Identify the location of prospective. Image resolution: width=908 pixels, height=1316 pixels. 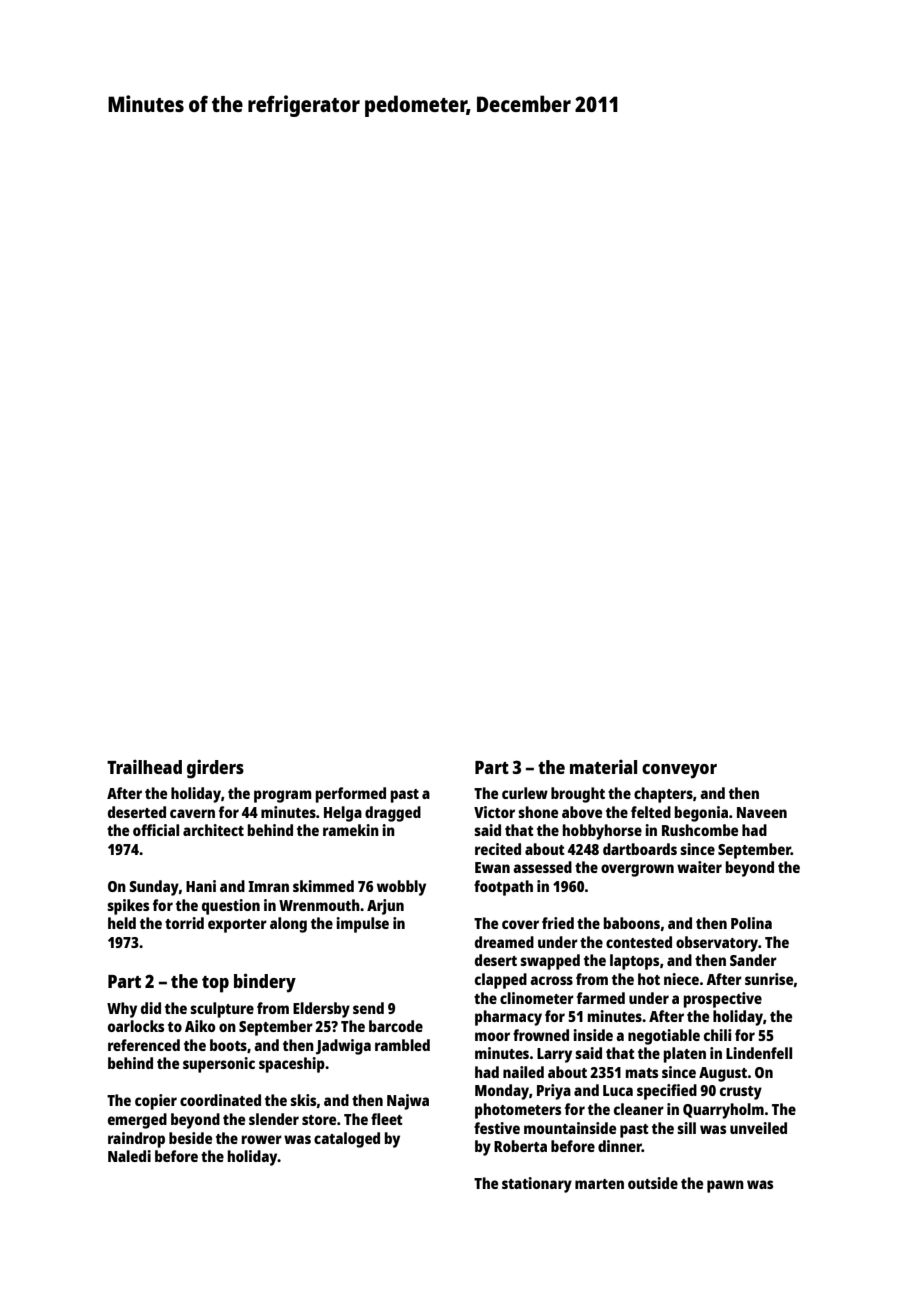
(723, 1000).
